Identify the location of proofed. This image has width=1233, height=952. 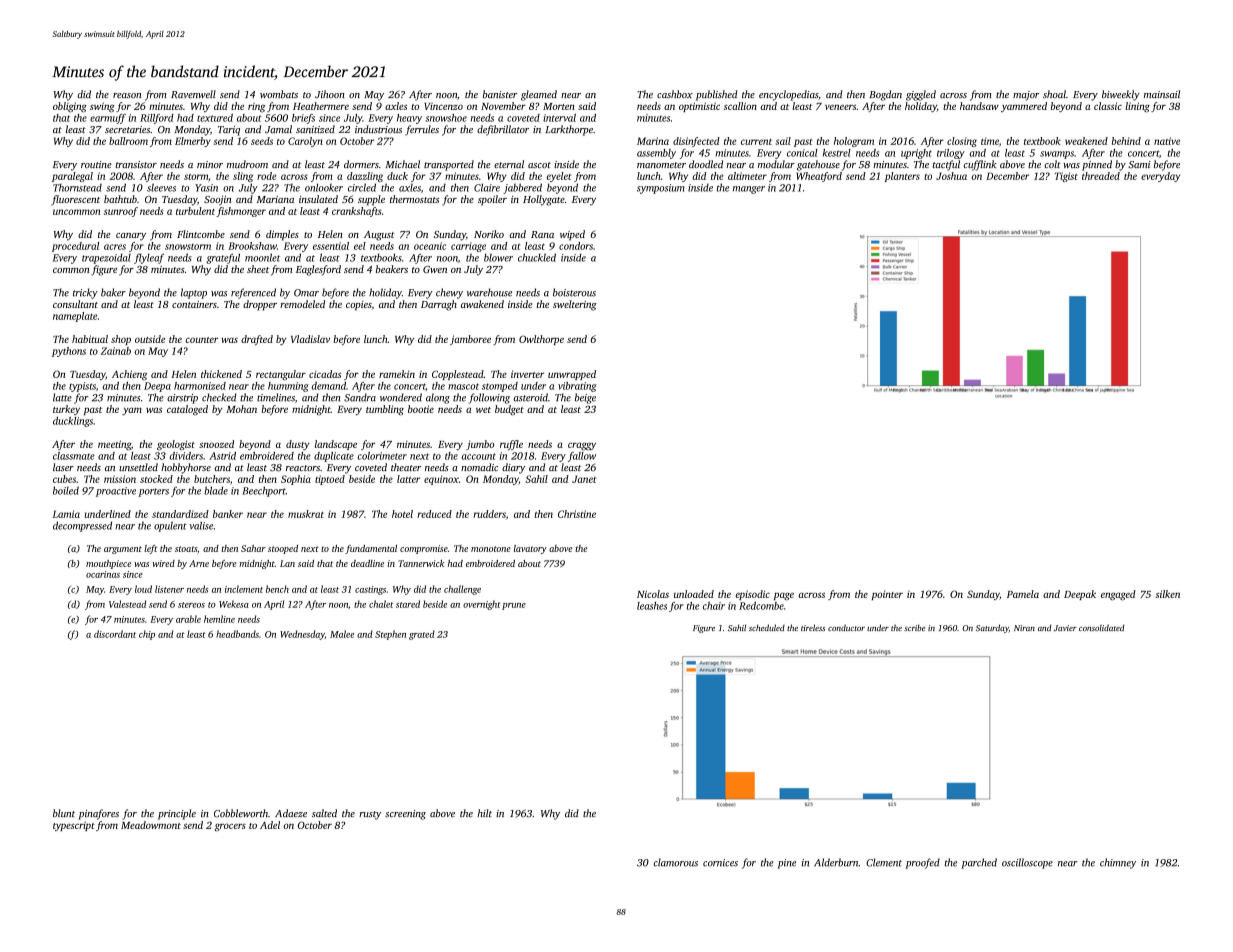
(922, 863).
